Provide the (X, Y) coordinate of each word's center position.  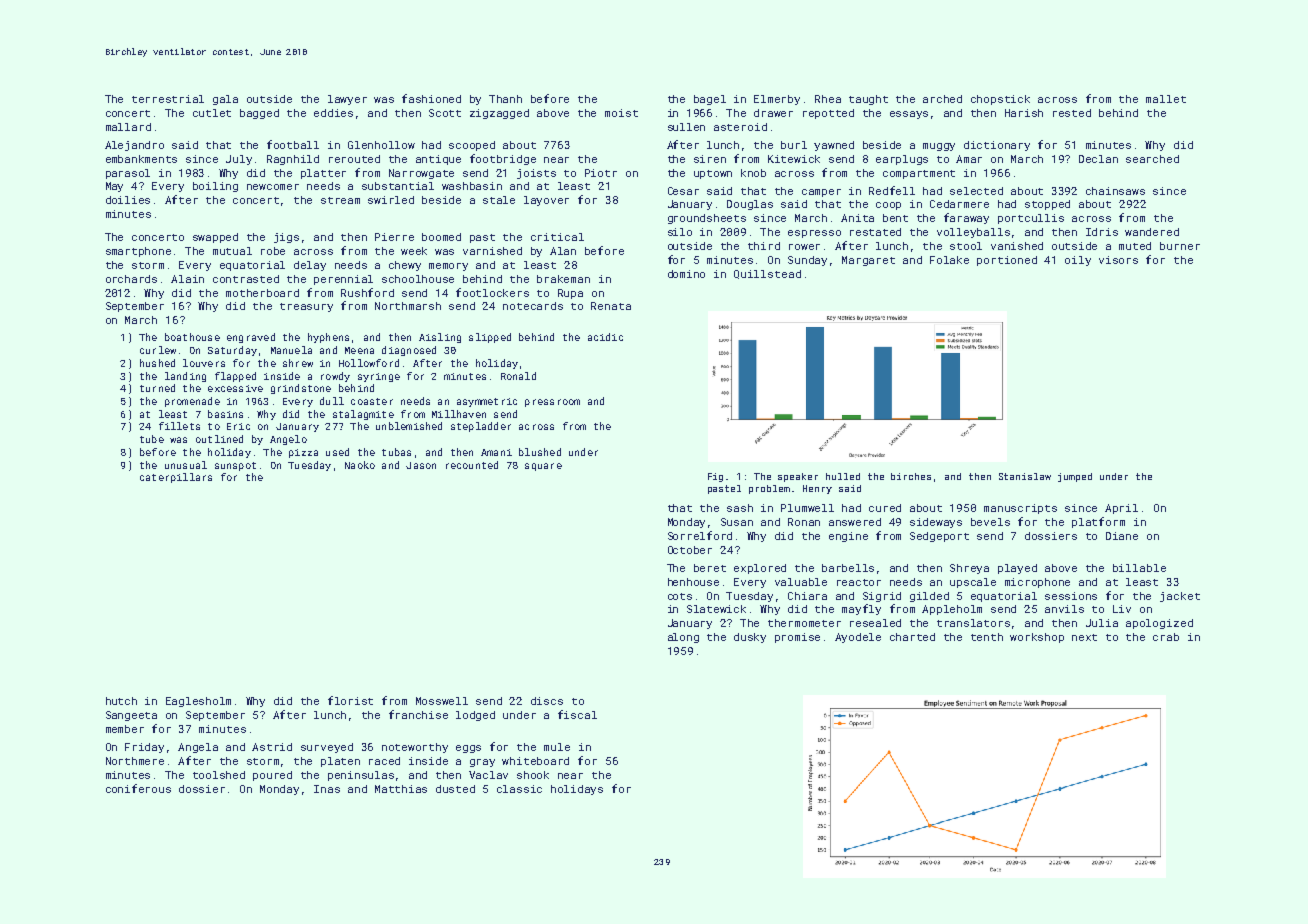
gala (225, 100)
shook (533, 775)
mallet (1166, 99)
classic (519, 789)
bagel (710, 100)
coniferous (138, 788)
